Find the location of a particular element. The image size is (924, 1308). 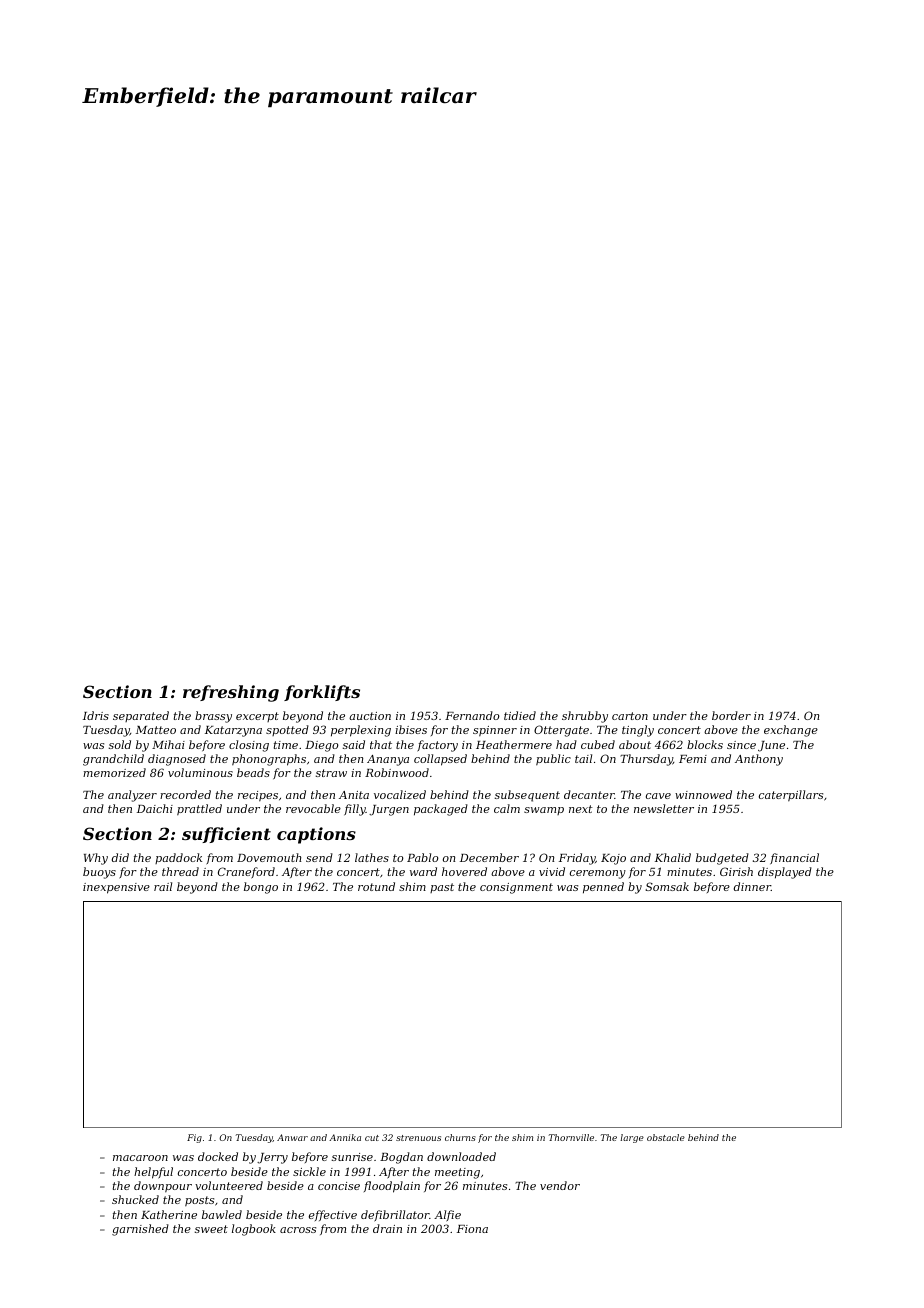

financial is located at coordinates (794, 858).
